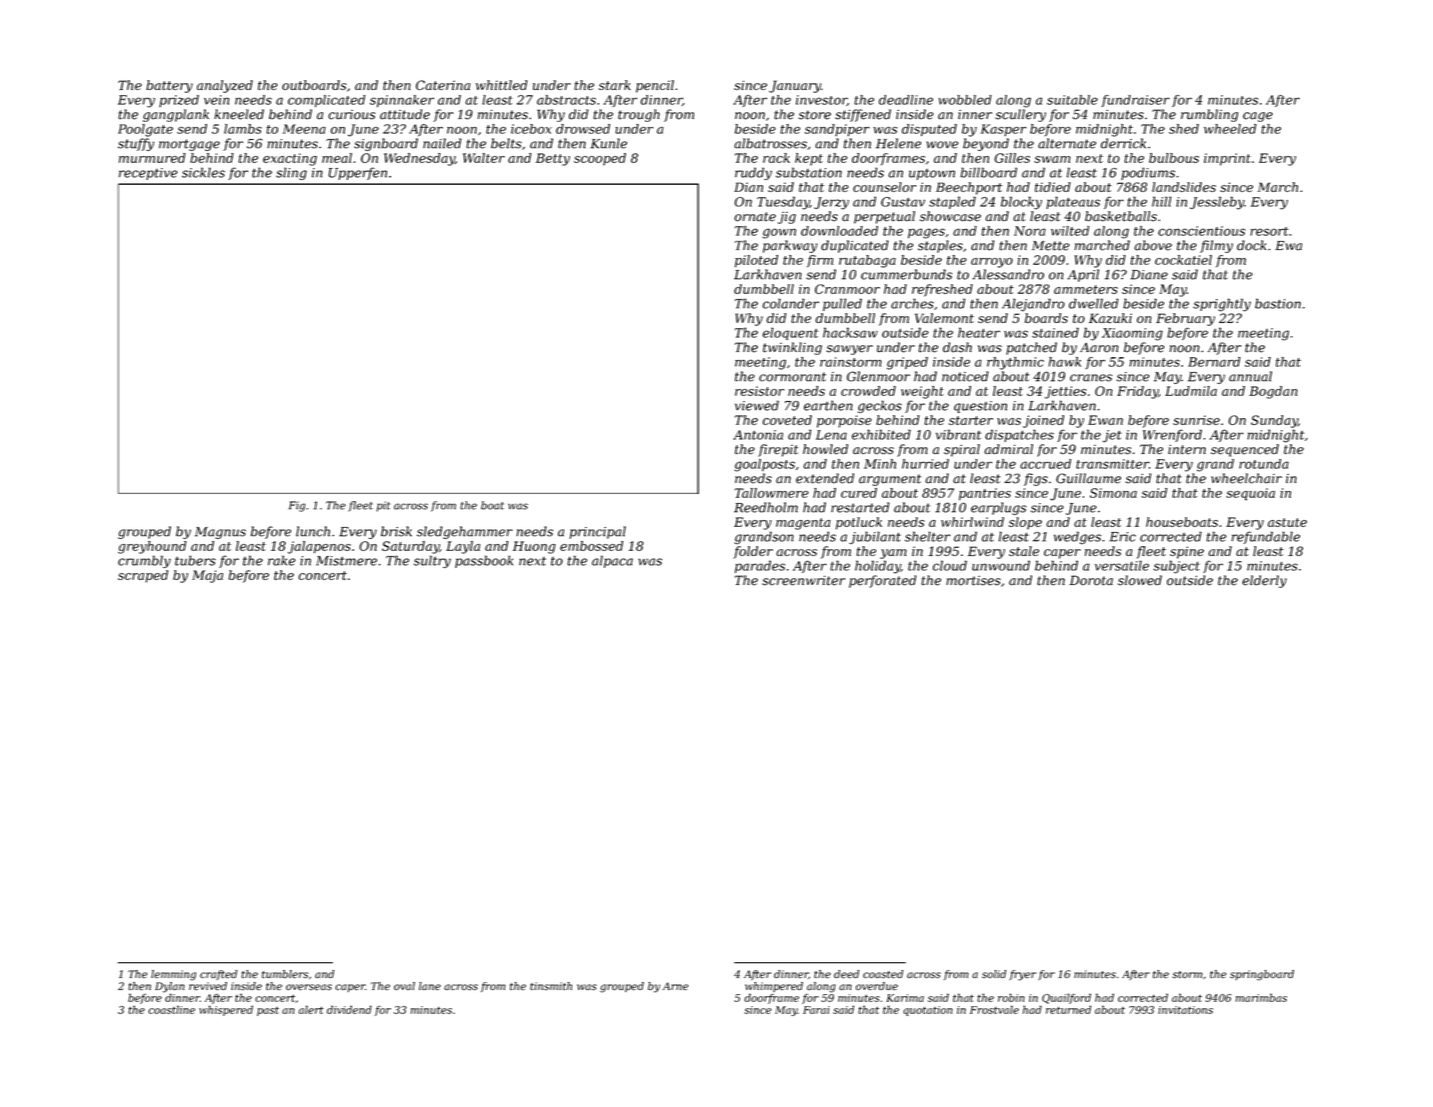 This document has width=1433, height=1107. Describe the element at coordinates (169, 86) in the document. I see `battery` at that location.
